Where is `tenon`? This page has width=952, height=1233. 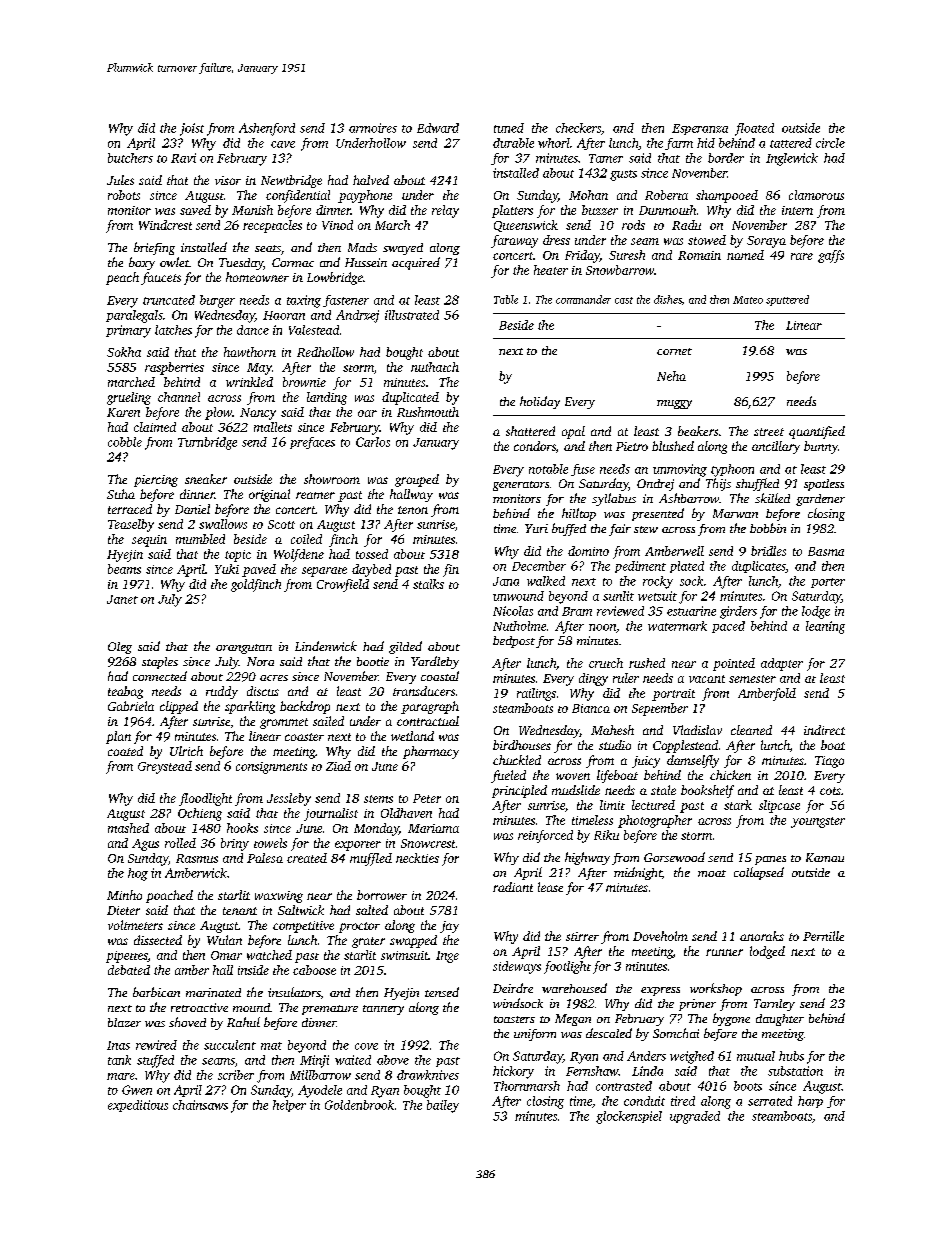 tenon is located at coordinates (413, 510).
